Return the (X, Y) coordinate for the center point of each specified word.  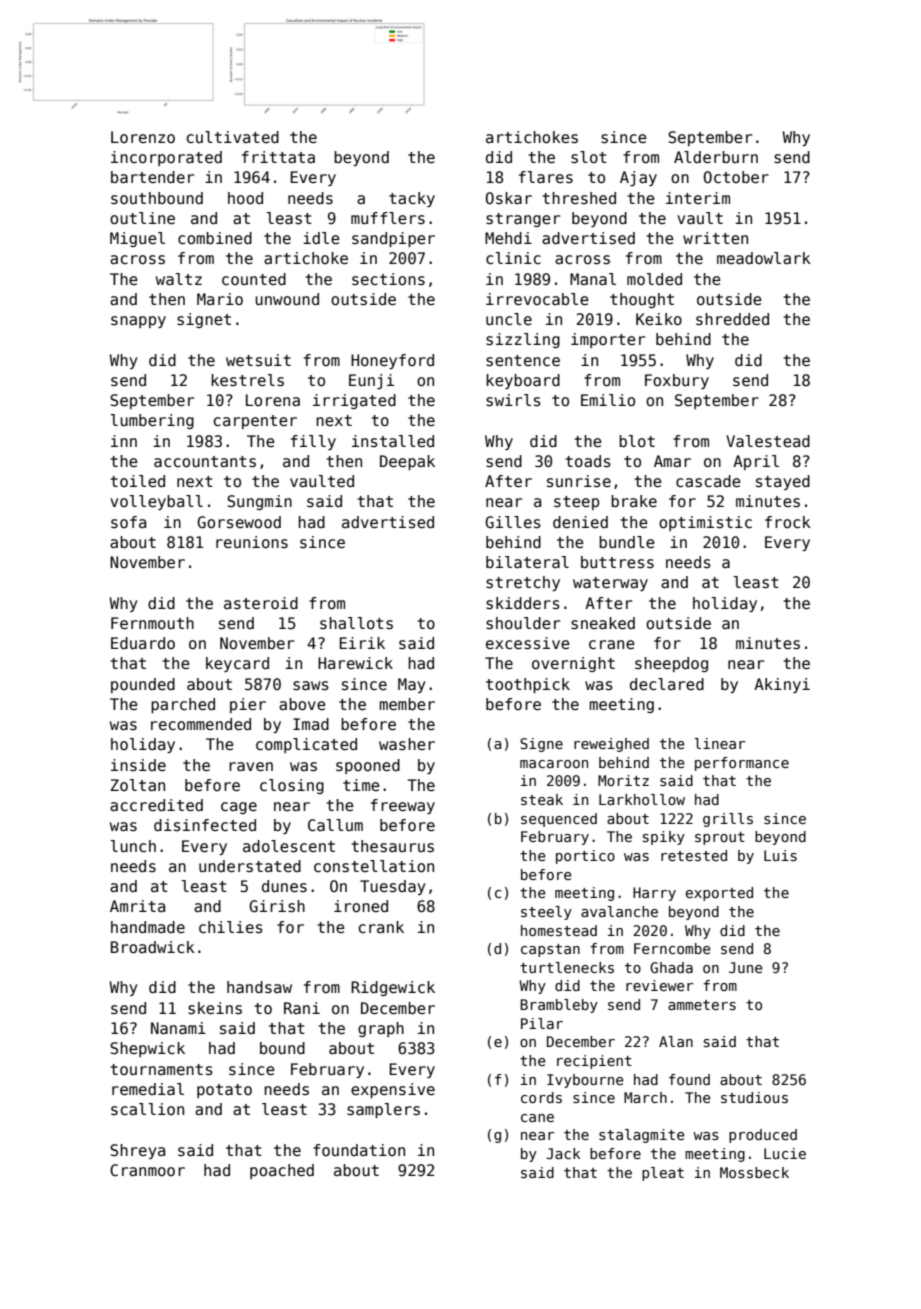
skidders (523, 603)
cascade (708, 481)
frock (788, 522)
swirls (513, 400)
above (302, 704)
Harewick (355, 663)
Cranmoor (147, 1170)
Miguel (137, 239)
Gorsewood (239, 522)
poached (282, 1171)
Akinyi (782, 685)
